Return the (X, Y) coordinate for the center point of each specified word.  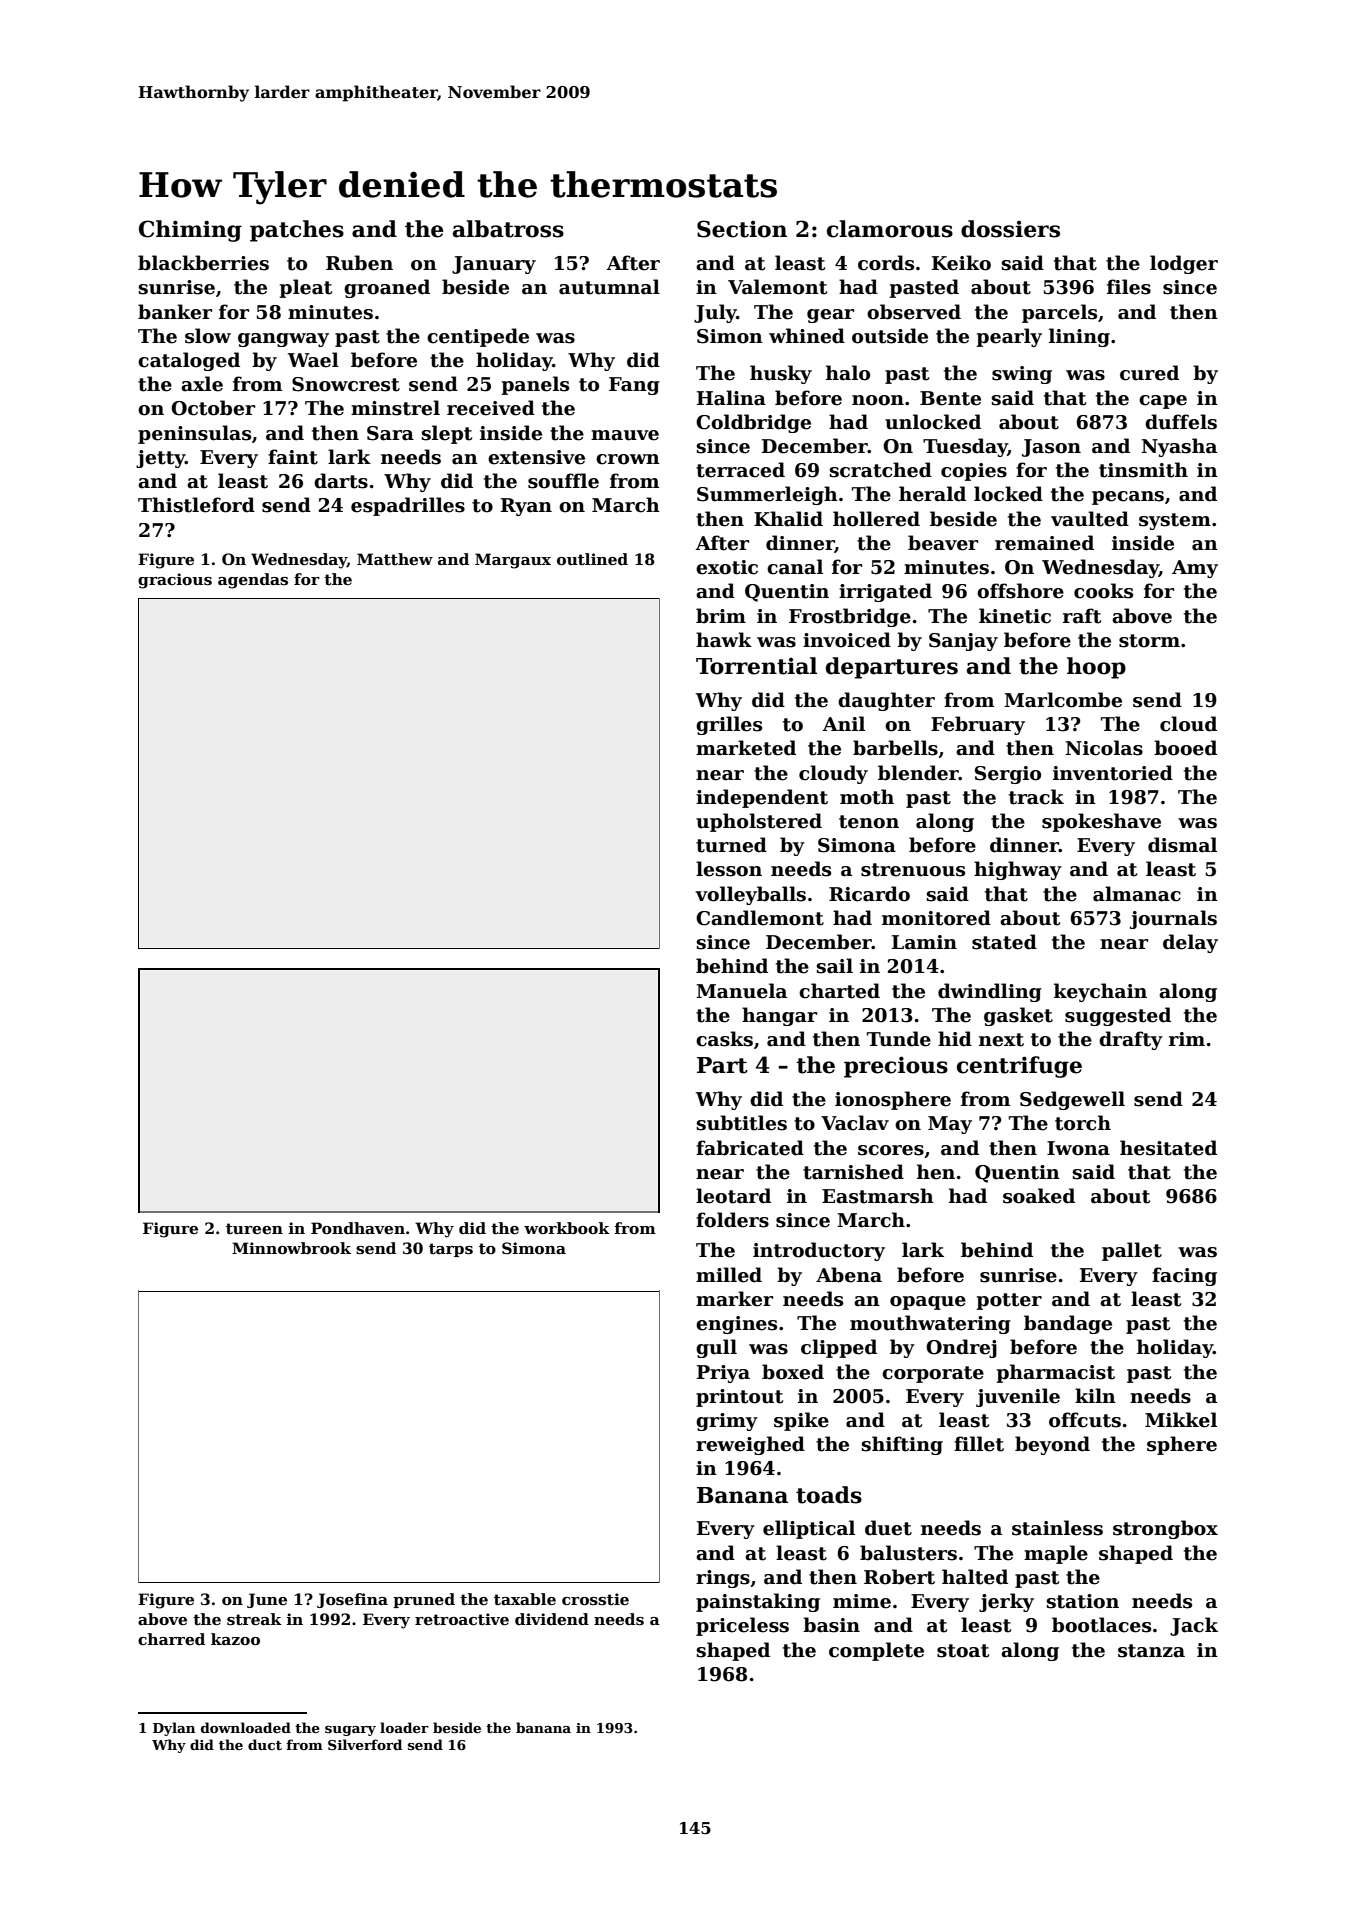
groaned (387, 288)
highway (1018, 870)
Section (742, 229)
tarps (451, 1250)
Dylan (174, 1729)
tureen (254, 1228)
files (1129, 287)
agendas (253, 581)
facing (1184, 1276)
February (978, 725)
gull (716, 1348)
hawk (724, 640)
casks (724, 1039)
